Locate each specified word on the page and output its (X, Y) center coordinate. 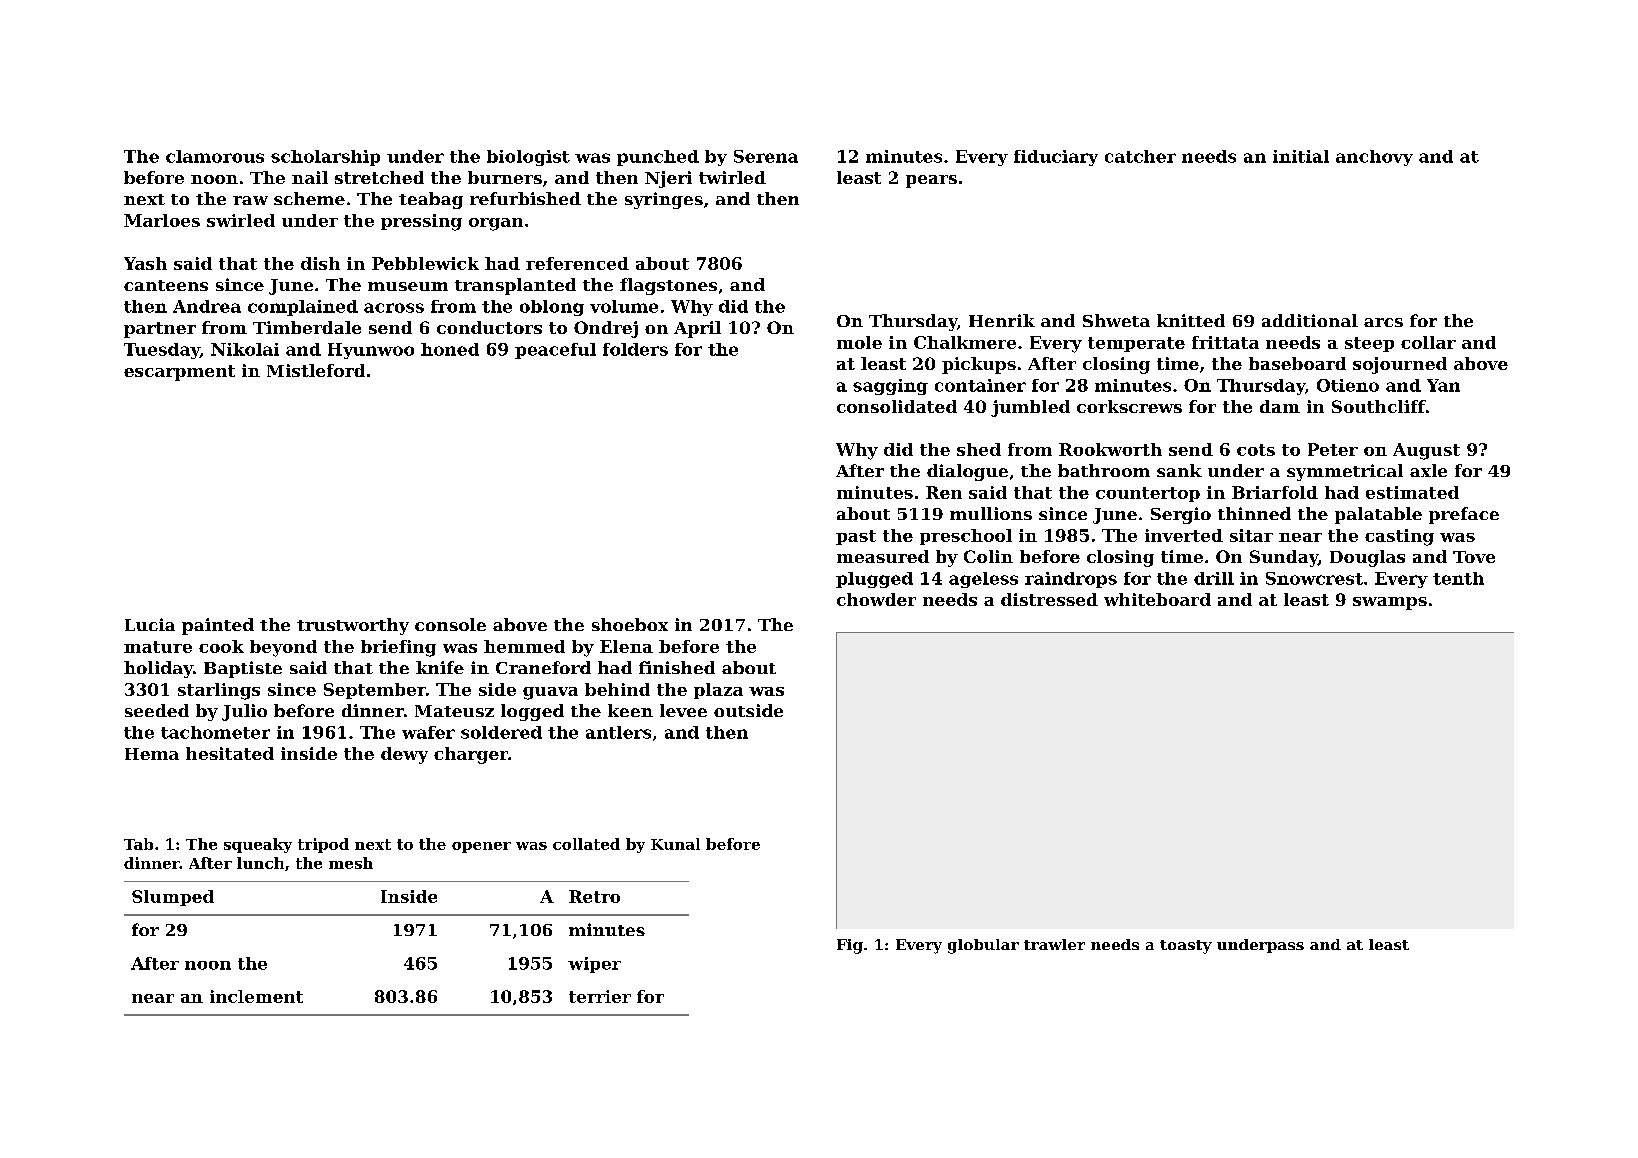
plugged (874, 580)
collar (1428, 342)
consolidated (897, 406)
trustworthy (353, 626)
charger (471, 755)
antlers (618, 732)
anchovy (1374, 158)
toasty (1186, 947)
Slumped (173, 898)
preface (1464, 515)
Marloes (162, 220)
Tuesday (162, 351)
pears (931, 181)
